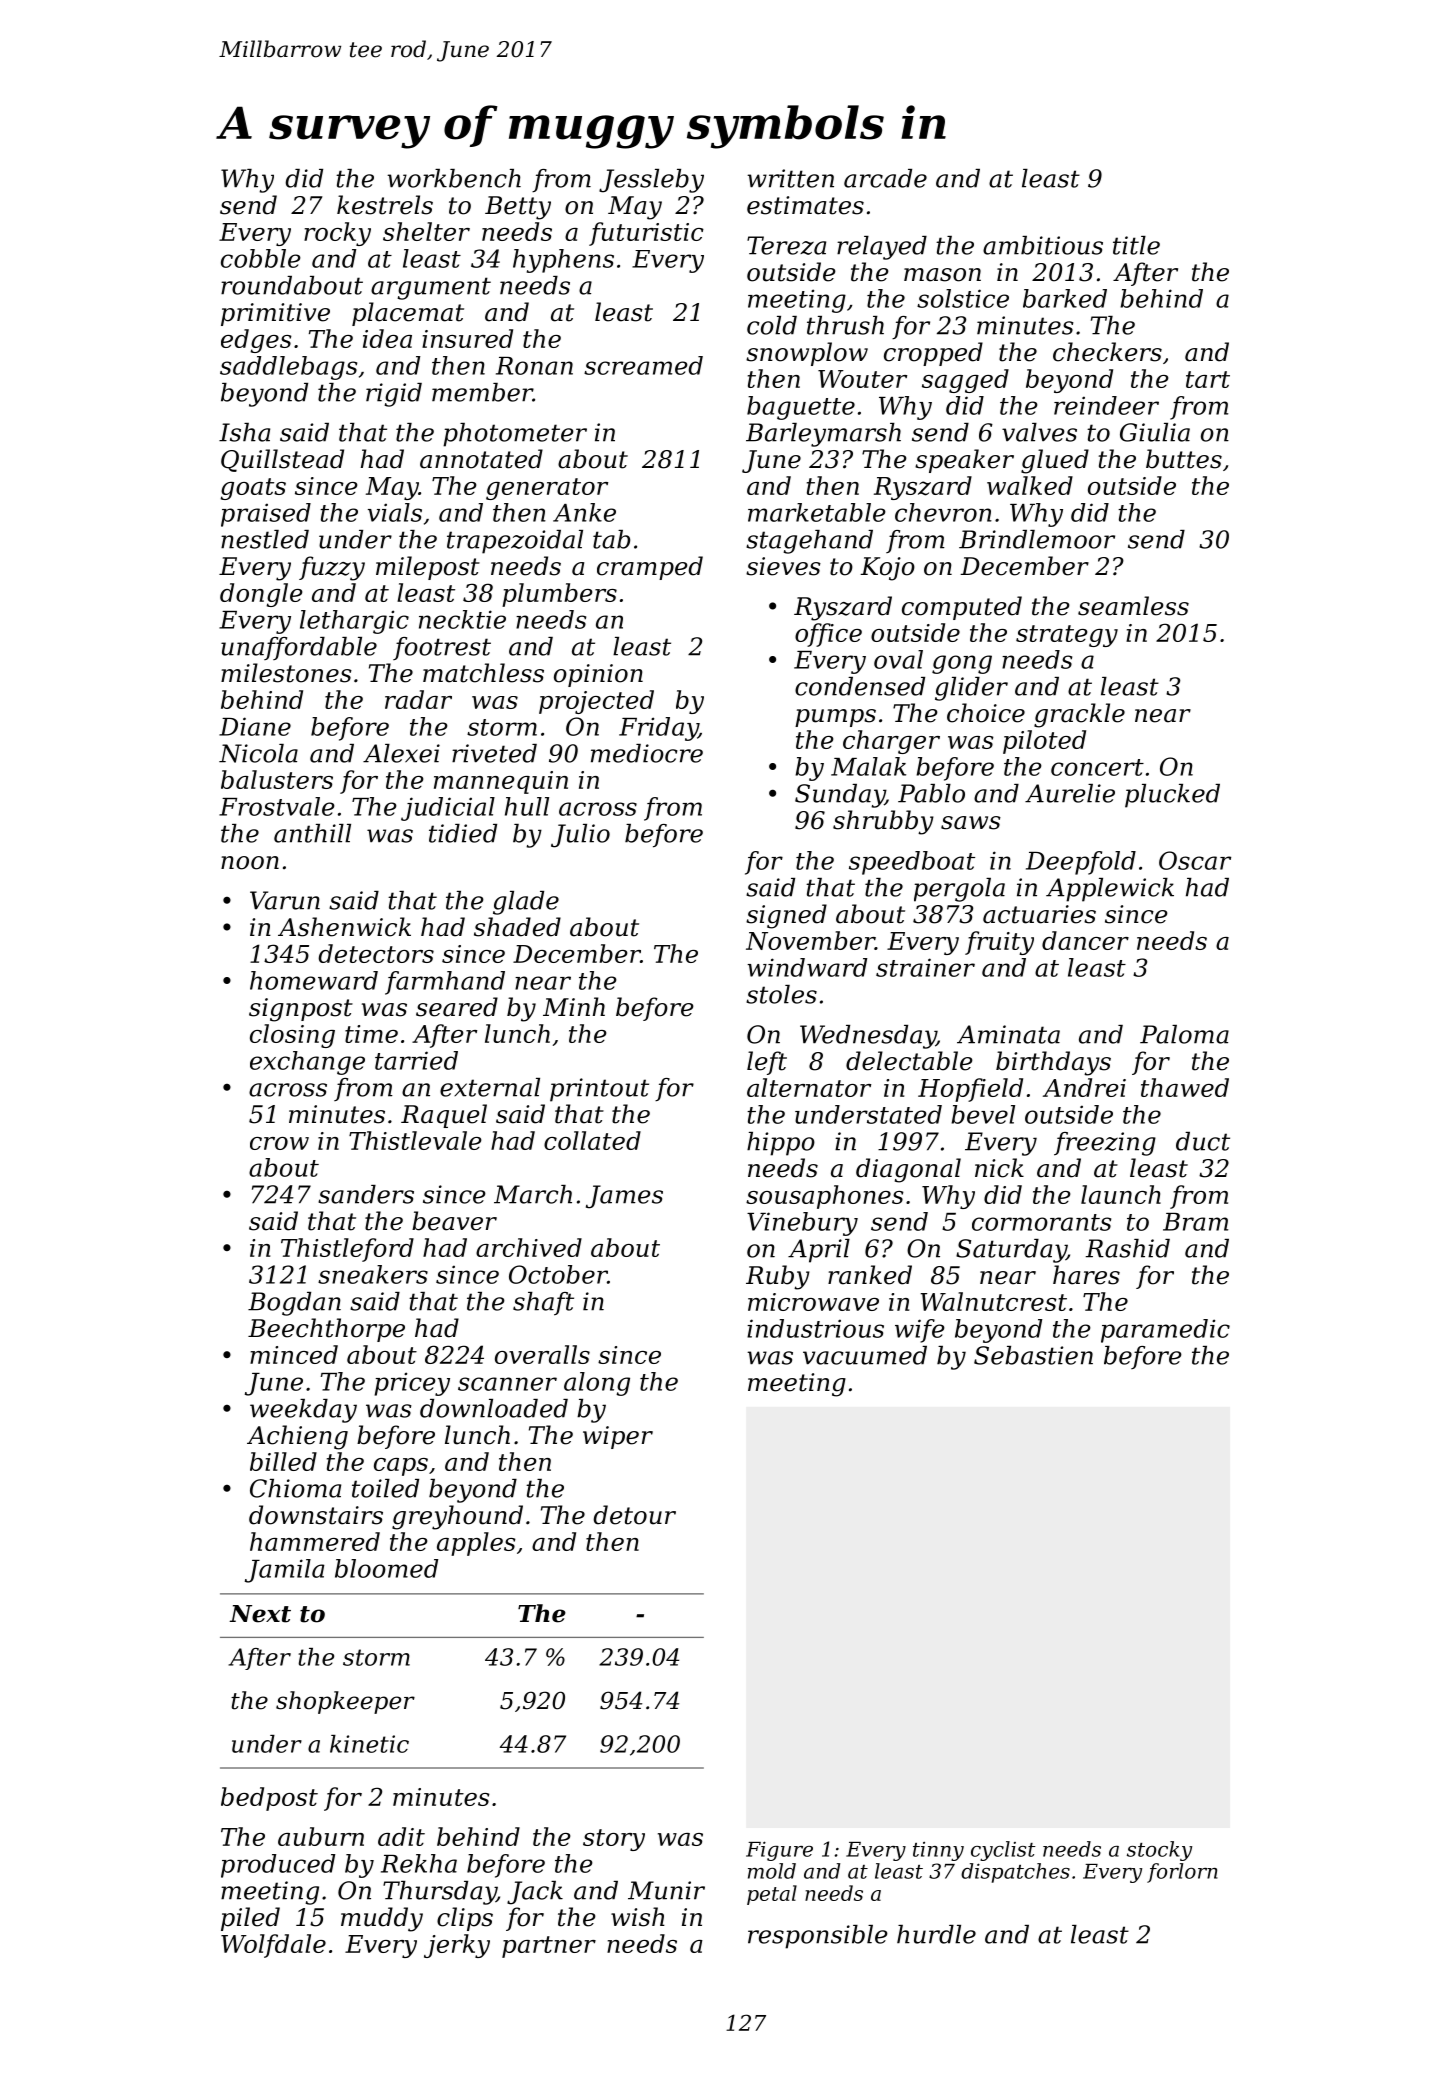  Describe the element at coordinates (256, 341) in the screenshot. I see `edges` at that location.
